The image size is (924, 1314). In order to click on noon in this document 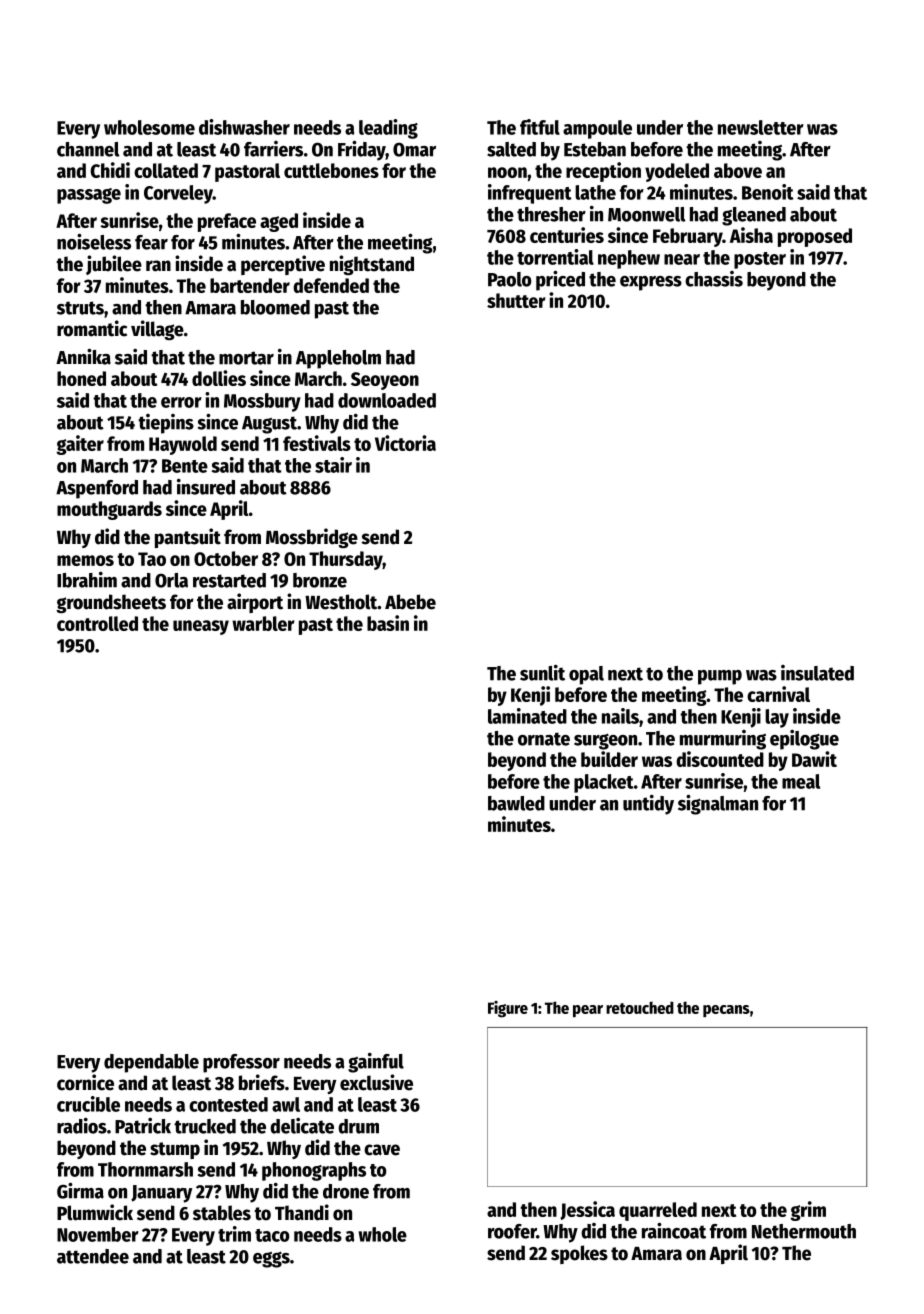, I will do `click(507, 172)`.
